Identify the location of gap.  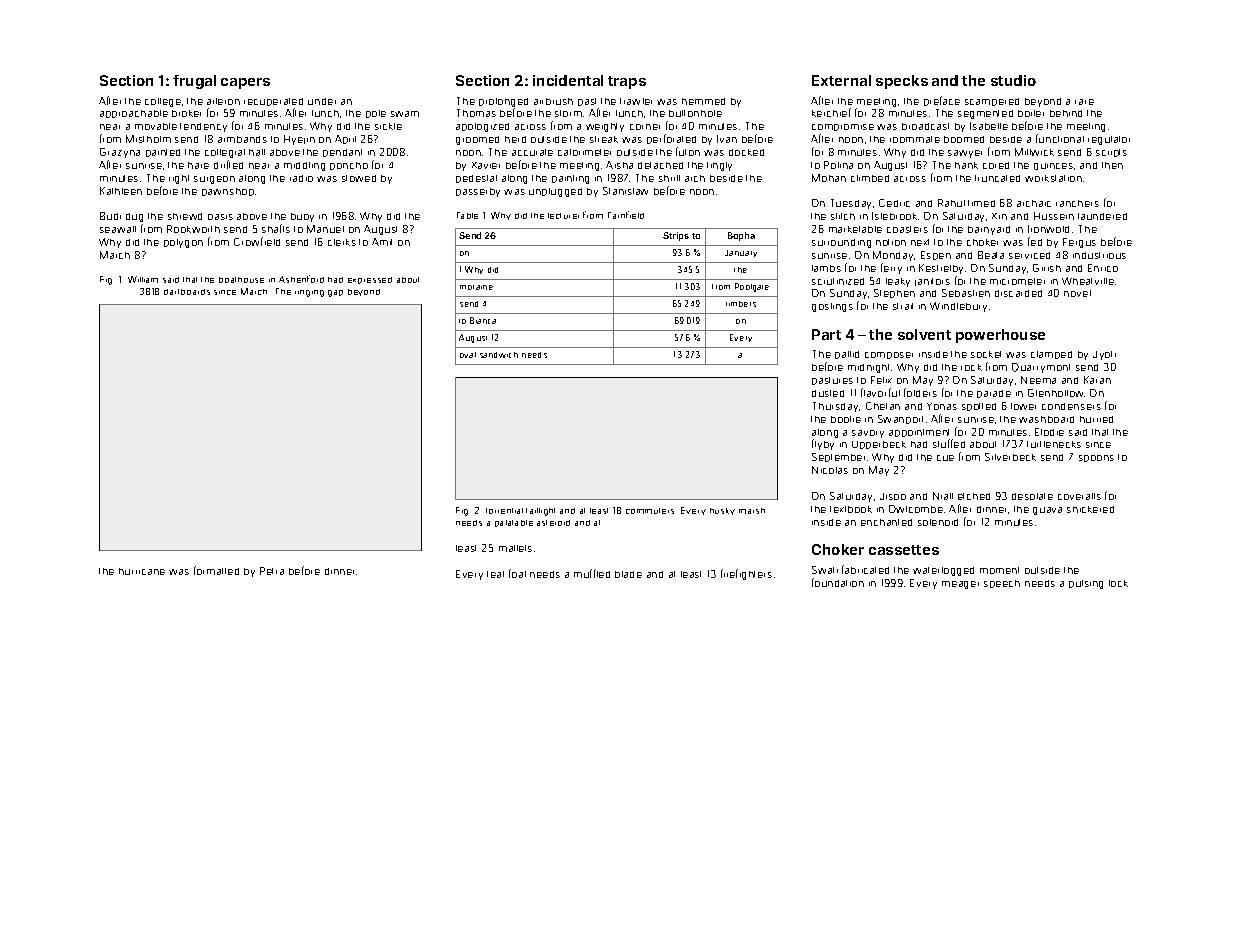
(335, 293).
